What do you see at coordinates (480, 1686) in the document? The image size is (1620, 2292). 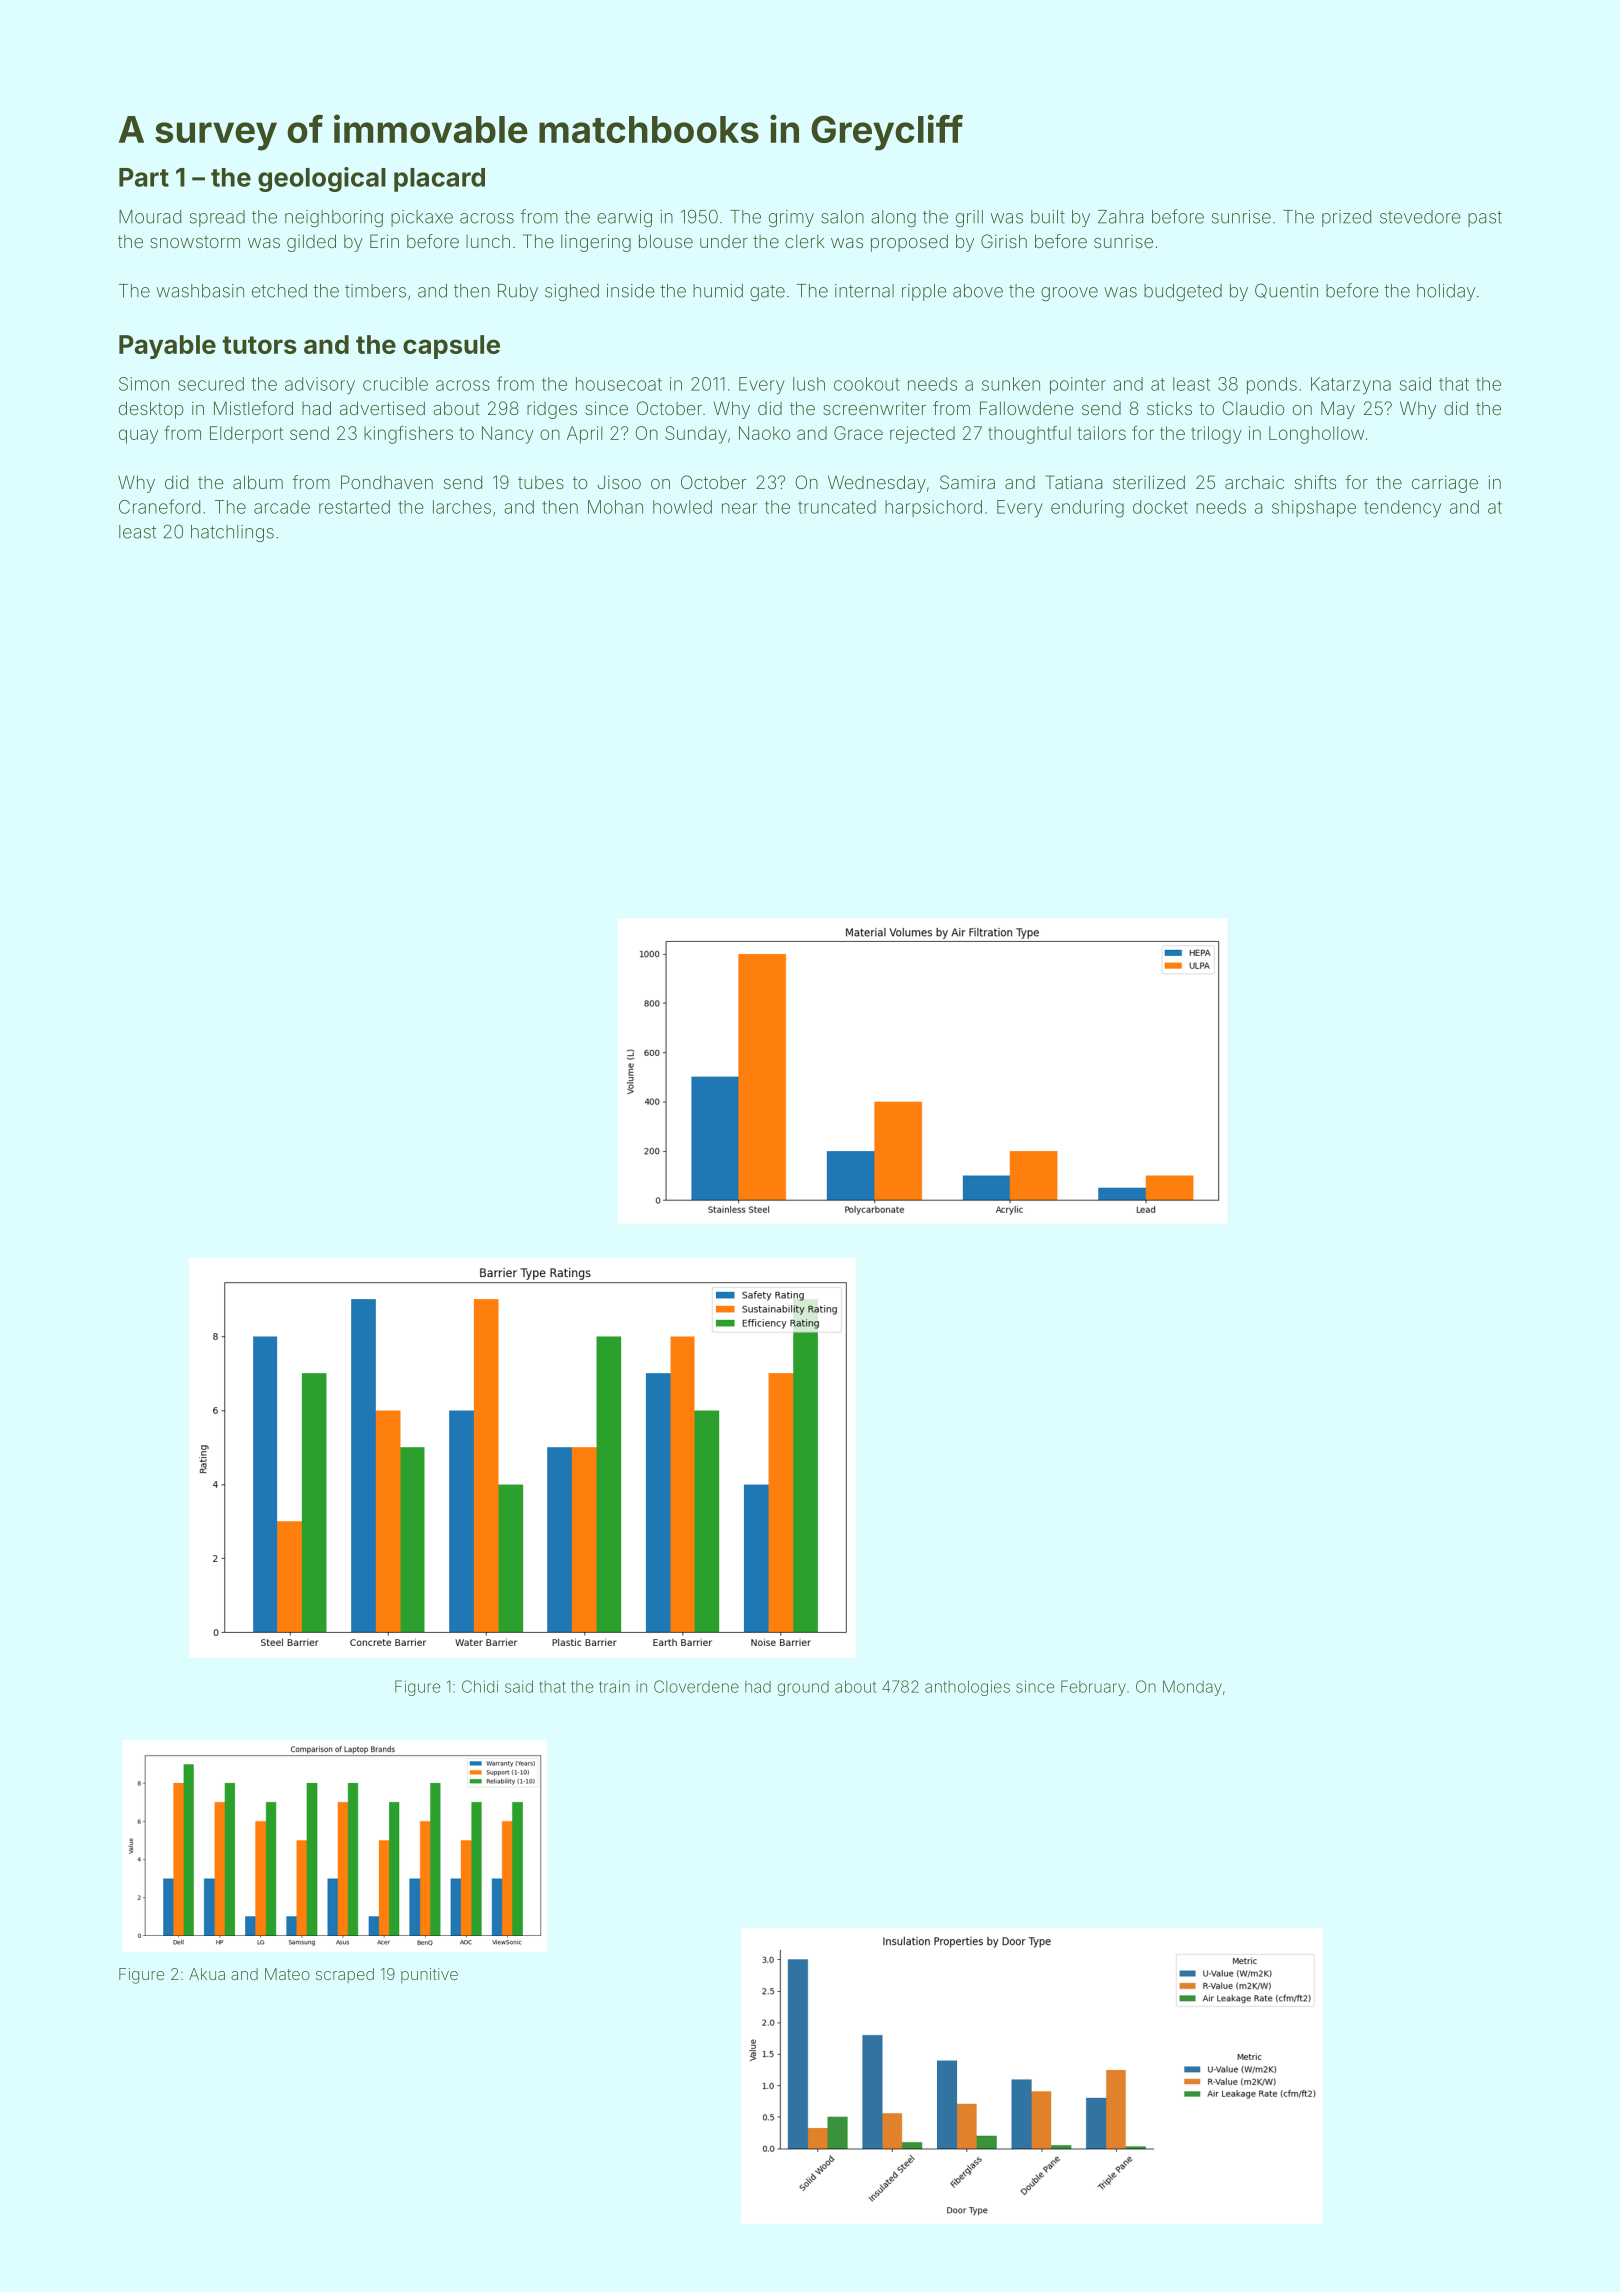 I see `Chidi` at bounding box center [480, 1686].
